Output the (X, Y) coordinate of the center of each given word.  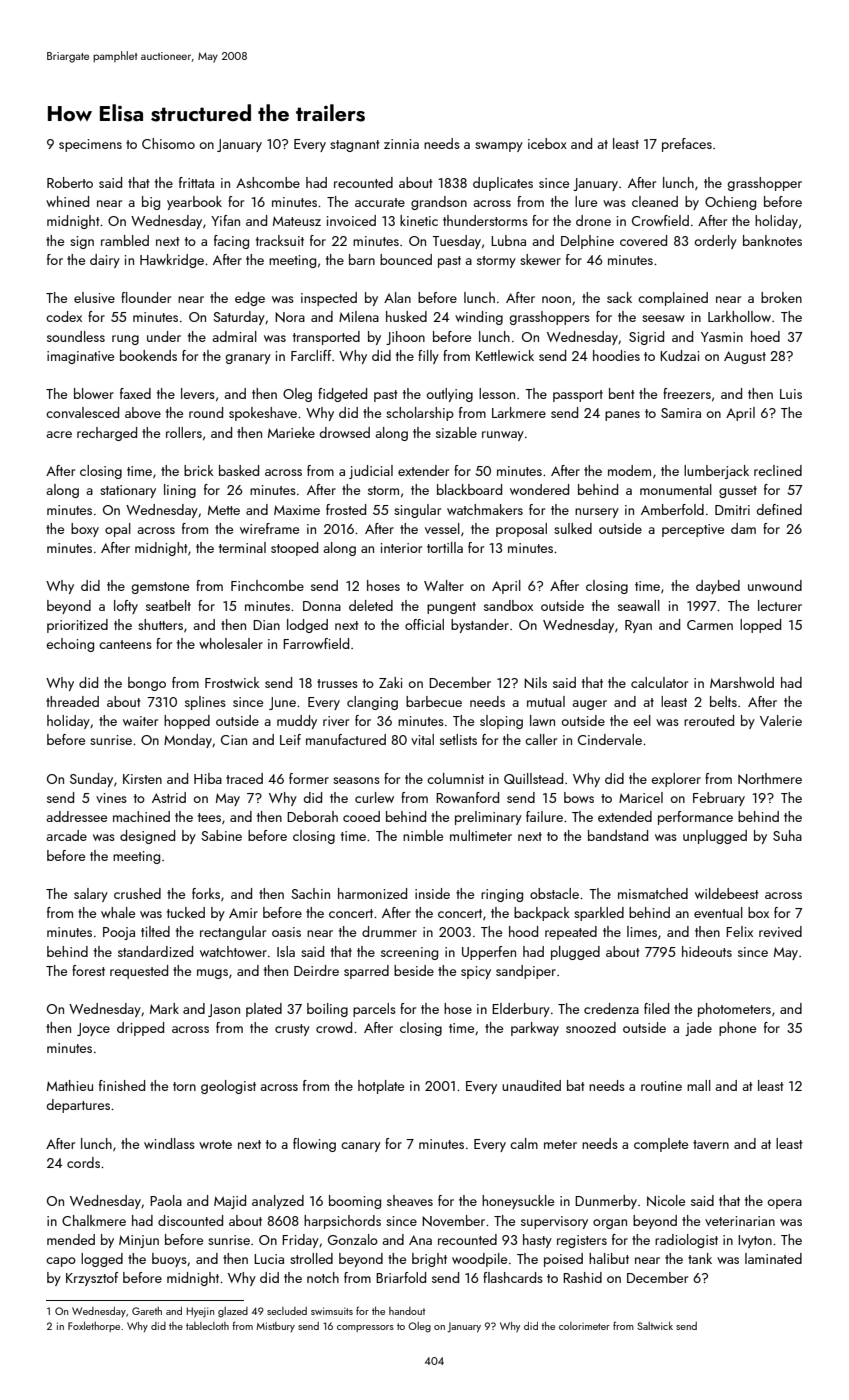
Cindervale (610, 739)
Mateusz (297, 221)
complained (673, 299)
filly (428, 357)
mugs (212, 974)
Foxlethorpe (94, 1327)
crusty (292, 1030)
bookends (148, 355)
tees (209, 817)
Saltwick (655, 1326)
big (151, 203)
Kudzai (680, 355)
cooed (361, 816)
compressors (365, 1328)
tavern (711, 1144)
